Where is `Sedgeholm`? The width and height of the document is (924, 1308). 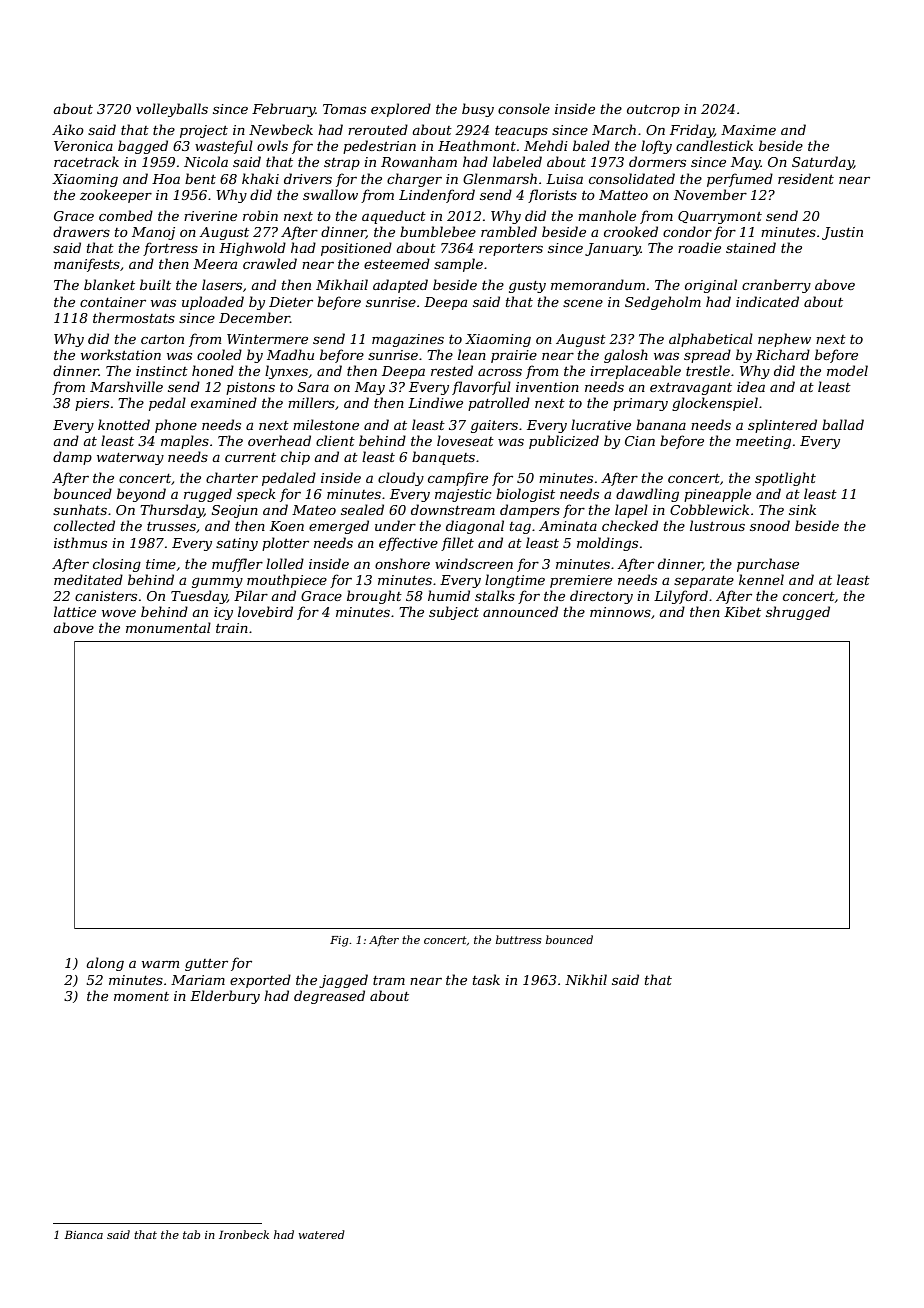 Sedgeholm is located at coordinates (663, 303).
